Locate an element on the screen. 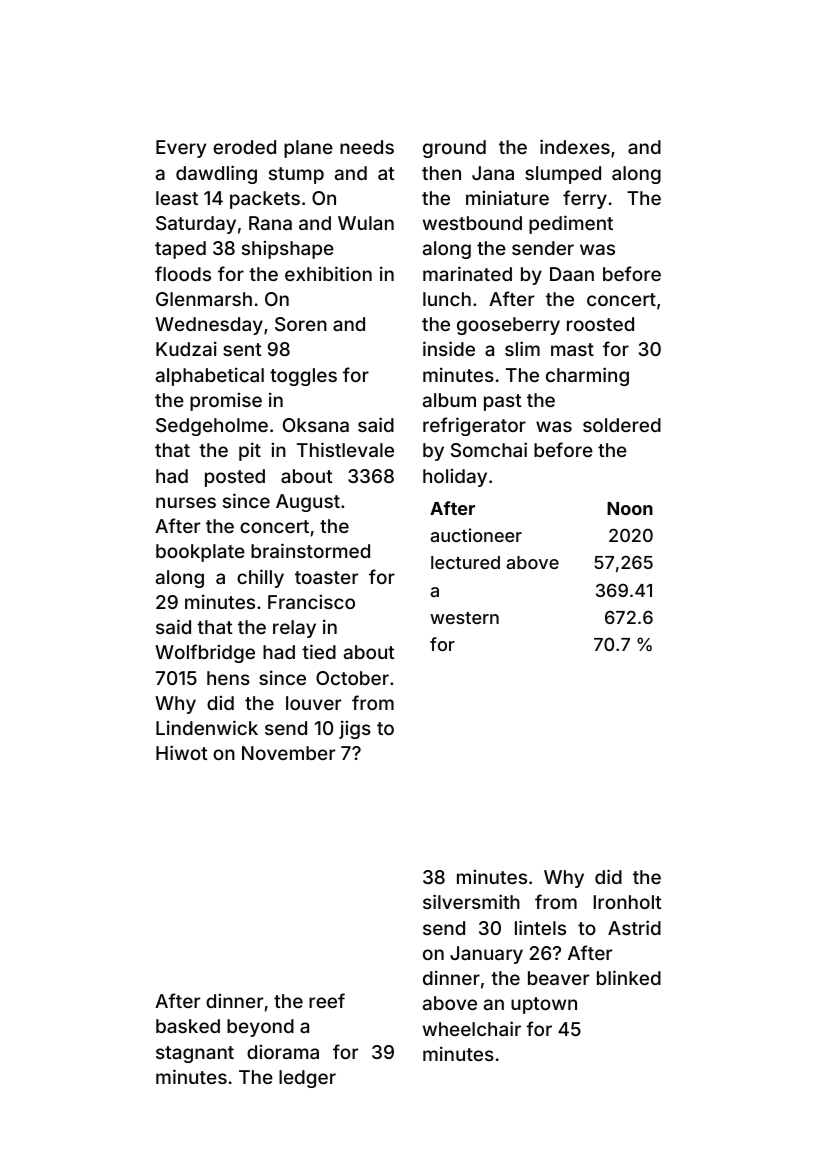 Image resolution: width=817 pixels, height=1159 pixels. Ironholt is located at coordinates (627, 902).
